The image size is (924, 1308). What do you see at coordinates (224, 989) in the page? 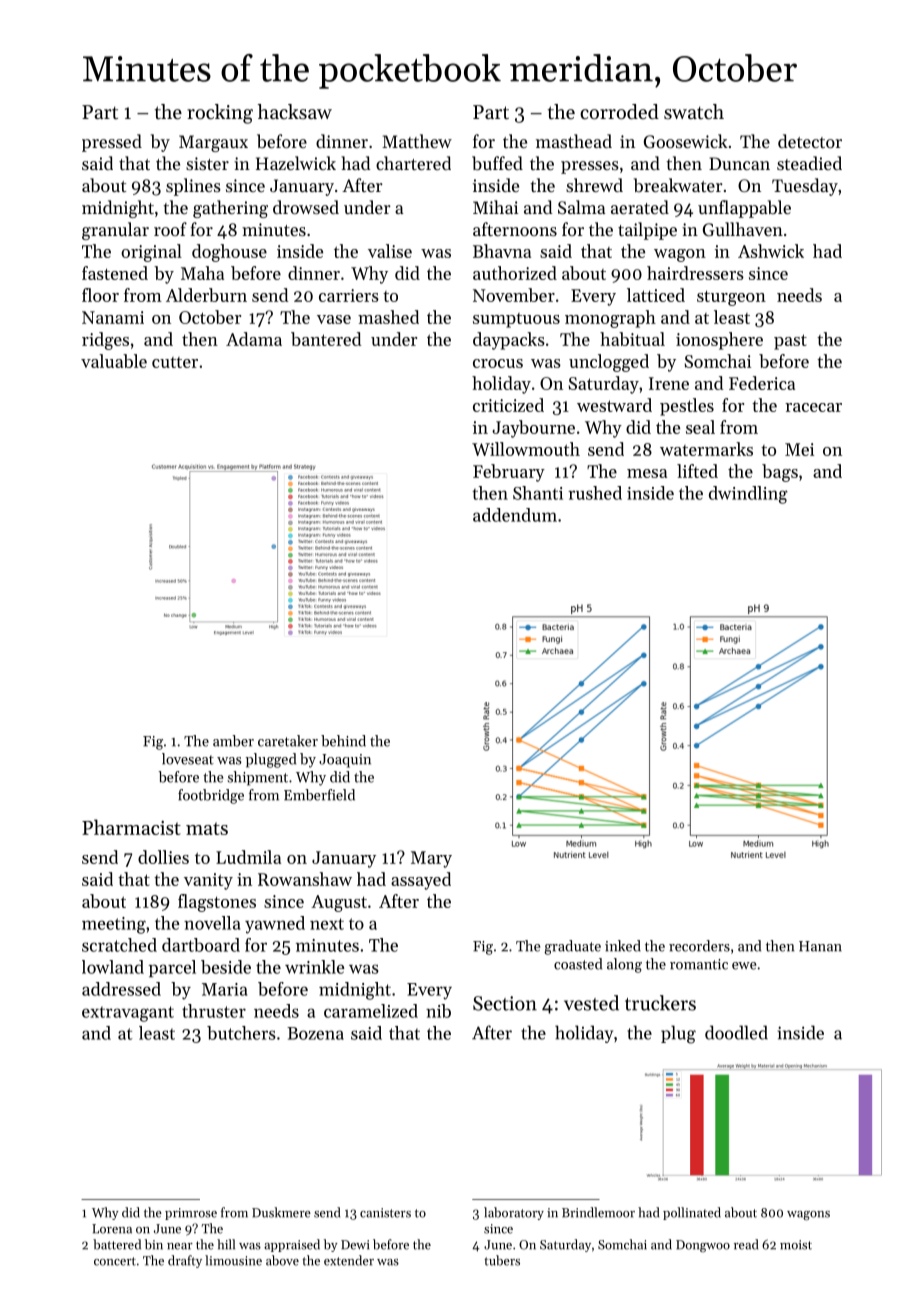
I see `Maria` at bounding box center [224, 989].
